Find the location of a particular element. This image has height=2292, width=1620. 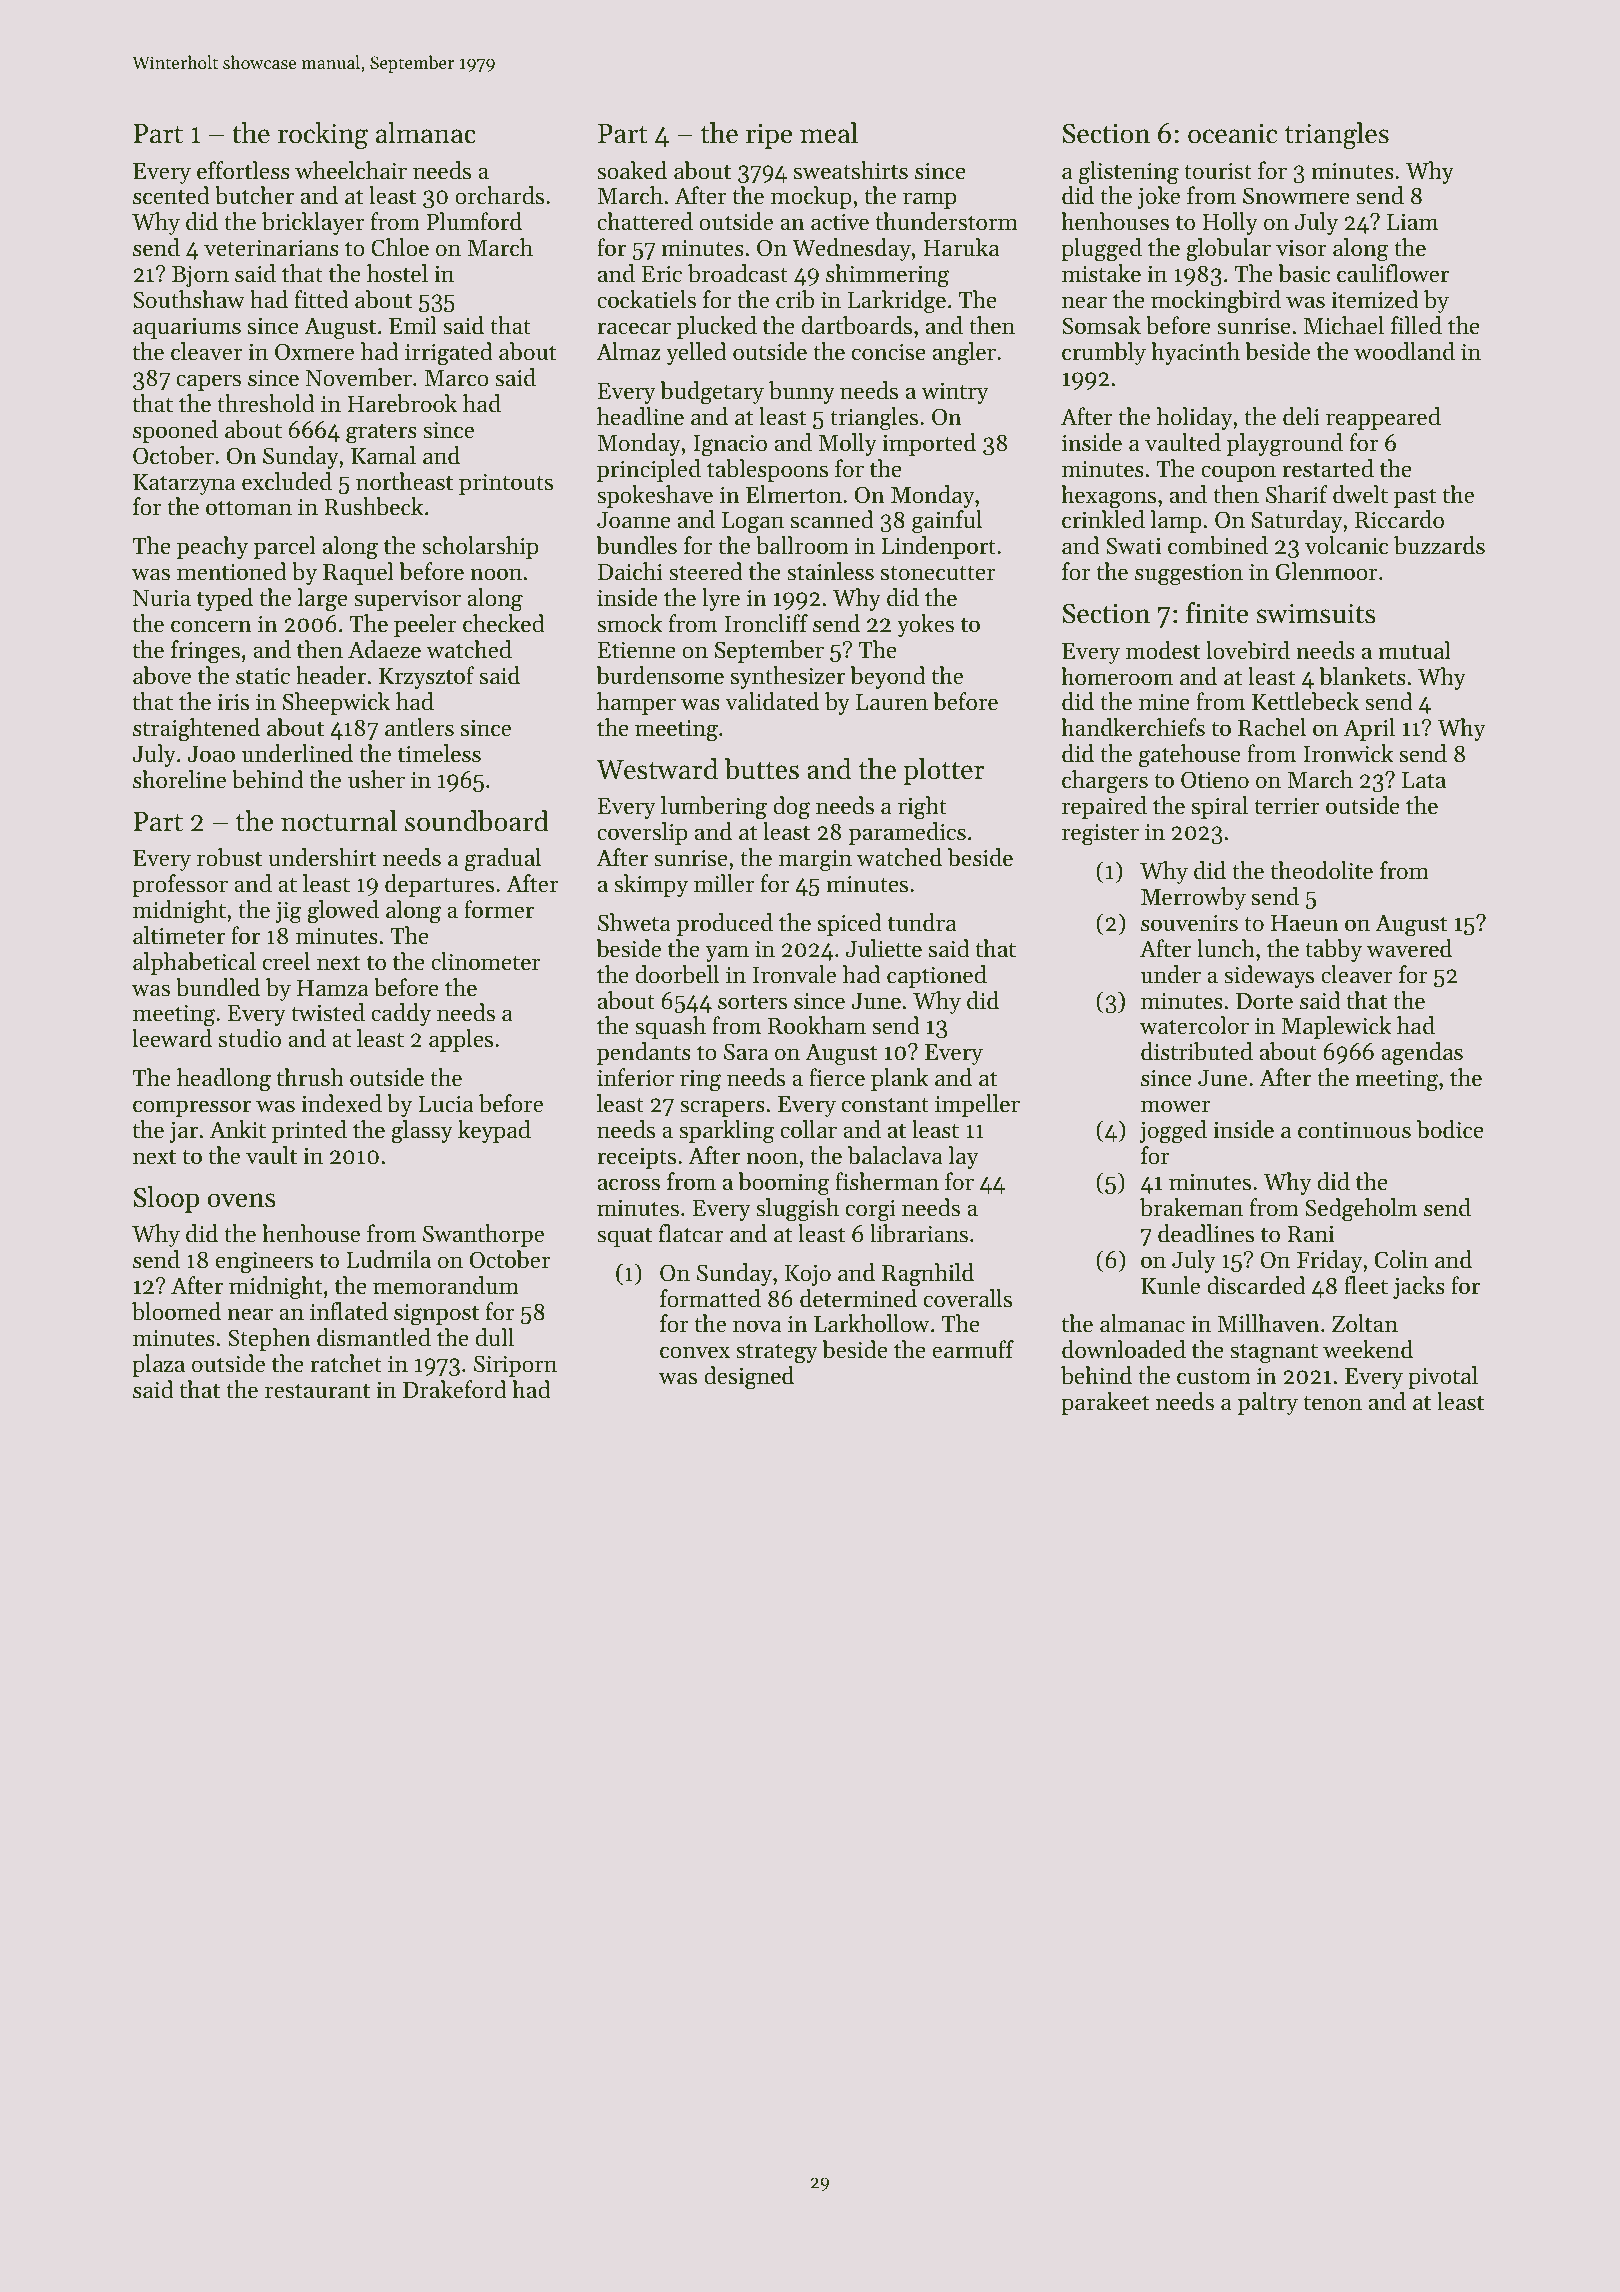

ripe is located at coordinates (769, 136).
